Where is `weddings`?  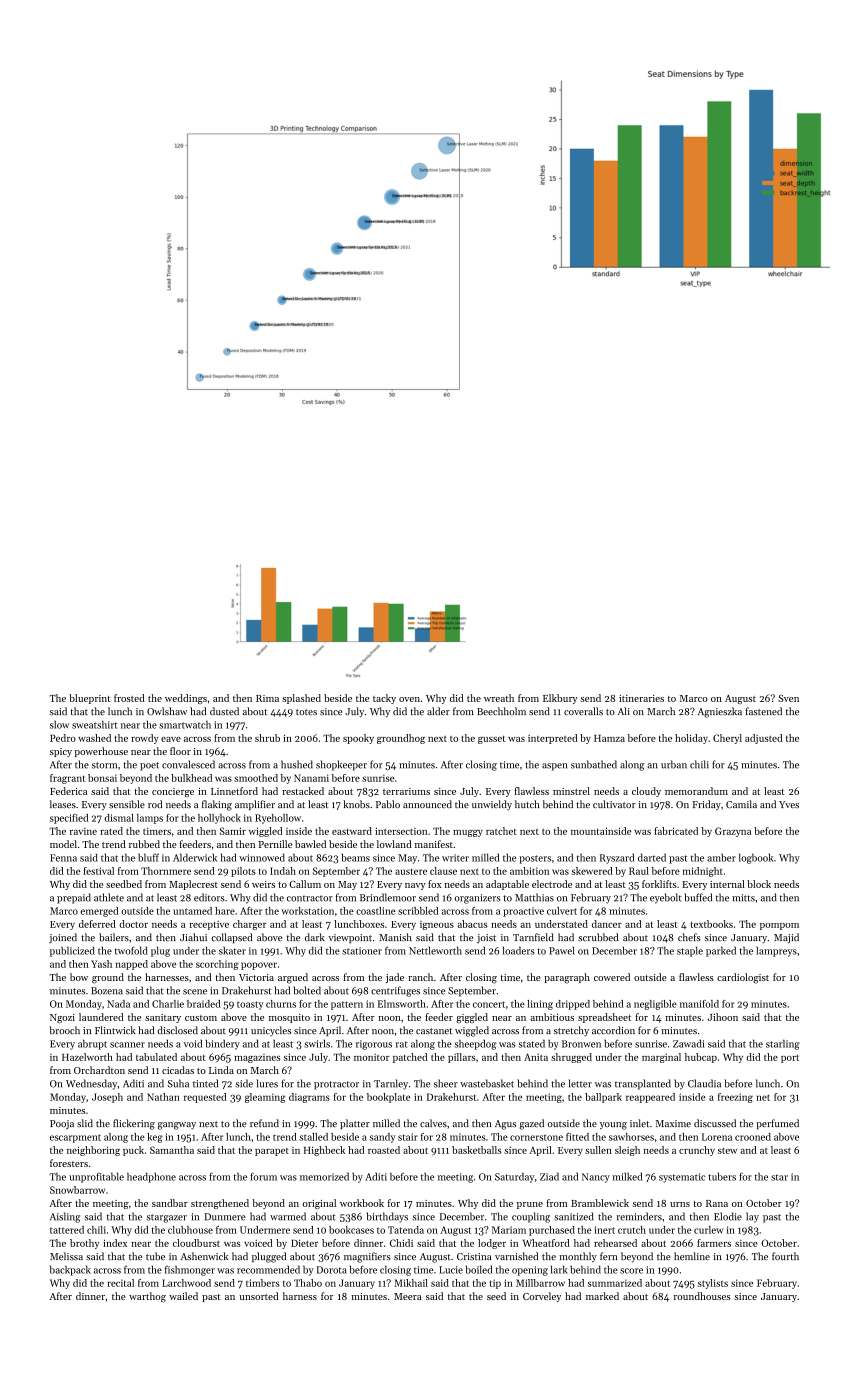 weddings is located at coordinates (186, 699).
